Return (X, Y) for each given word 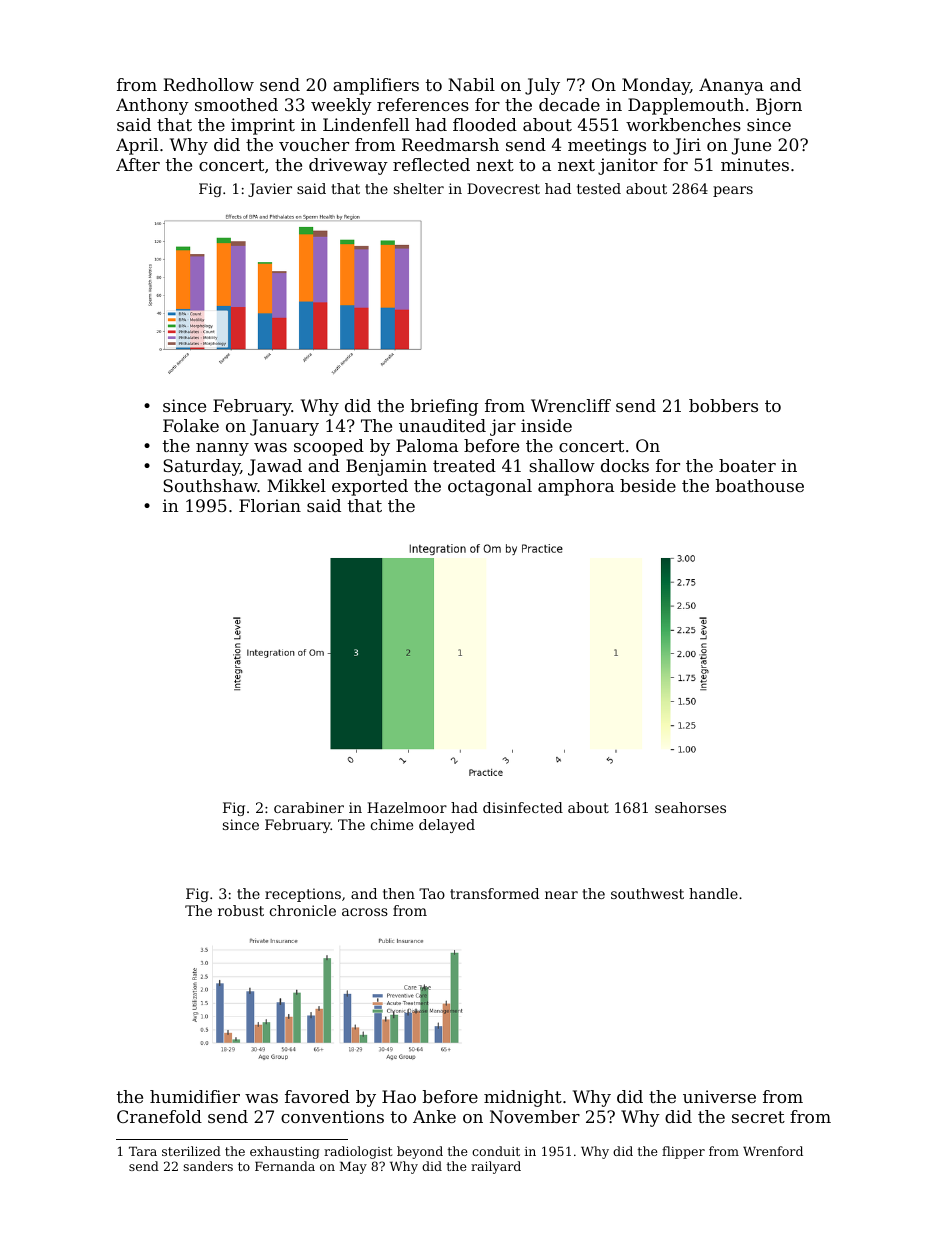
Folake (191, 425)
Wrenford (773, 1151)
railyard (496, 1167)
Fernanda (285, 1166)
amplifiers (376, 86)
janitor (628, 166)
